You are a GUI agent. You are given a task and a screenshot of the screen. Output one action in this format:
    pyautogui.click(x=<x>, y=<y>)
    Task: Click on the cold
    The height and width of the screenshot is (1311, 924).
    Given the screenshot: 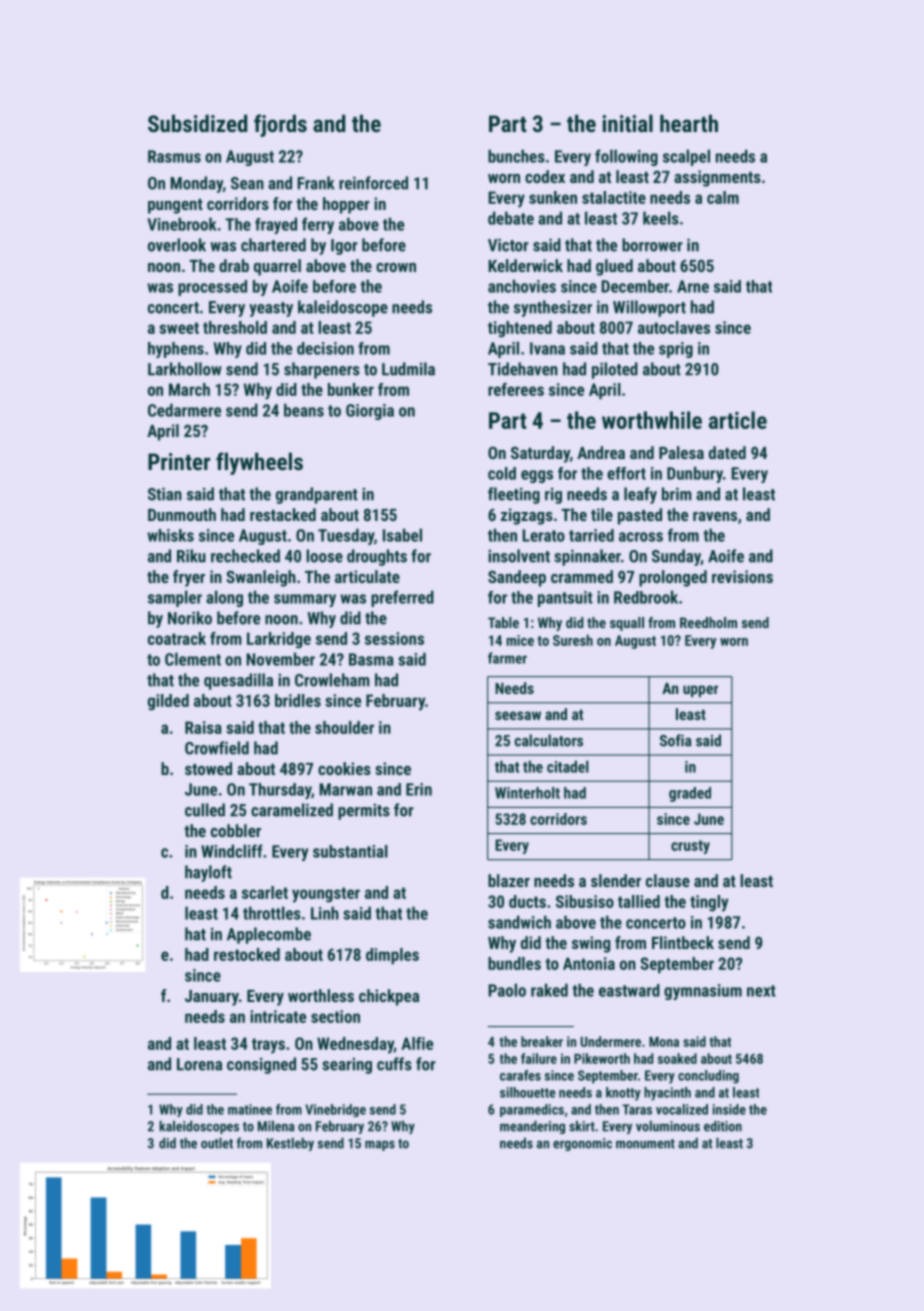 What is the action you would take?
    pyautogui.click(x=502, y=473)
